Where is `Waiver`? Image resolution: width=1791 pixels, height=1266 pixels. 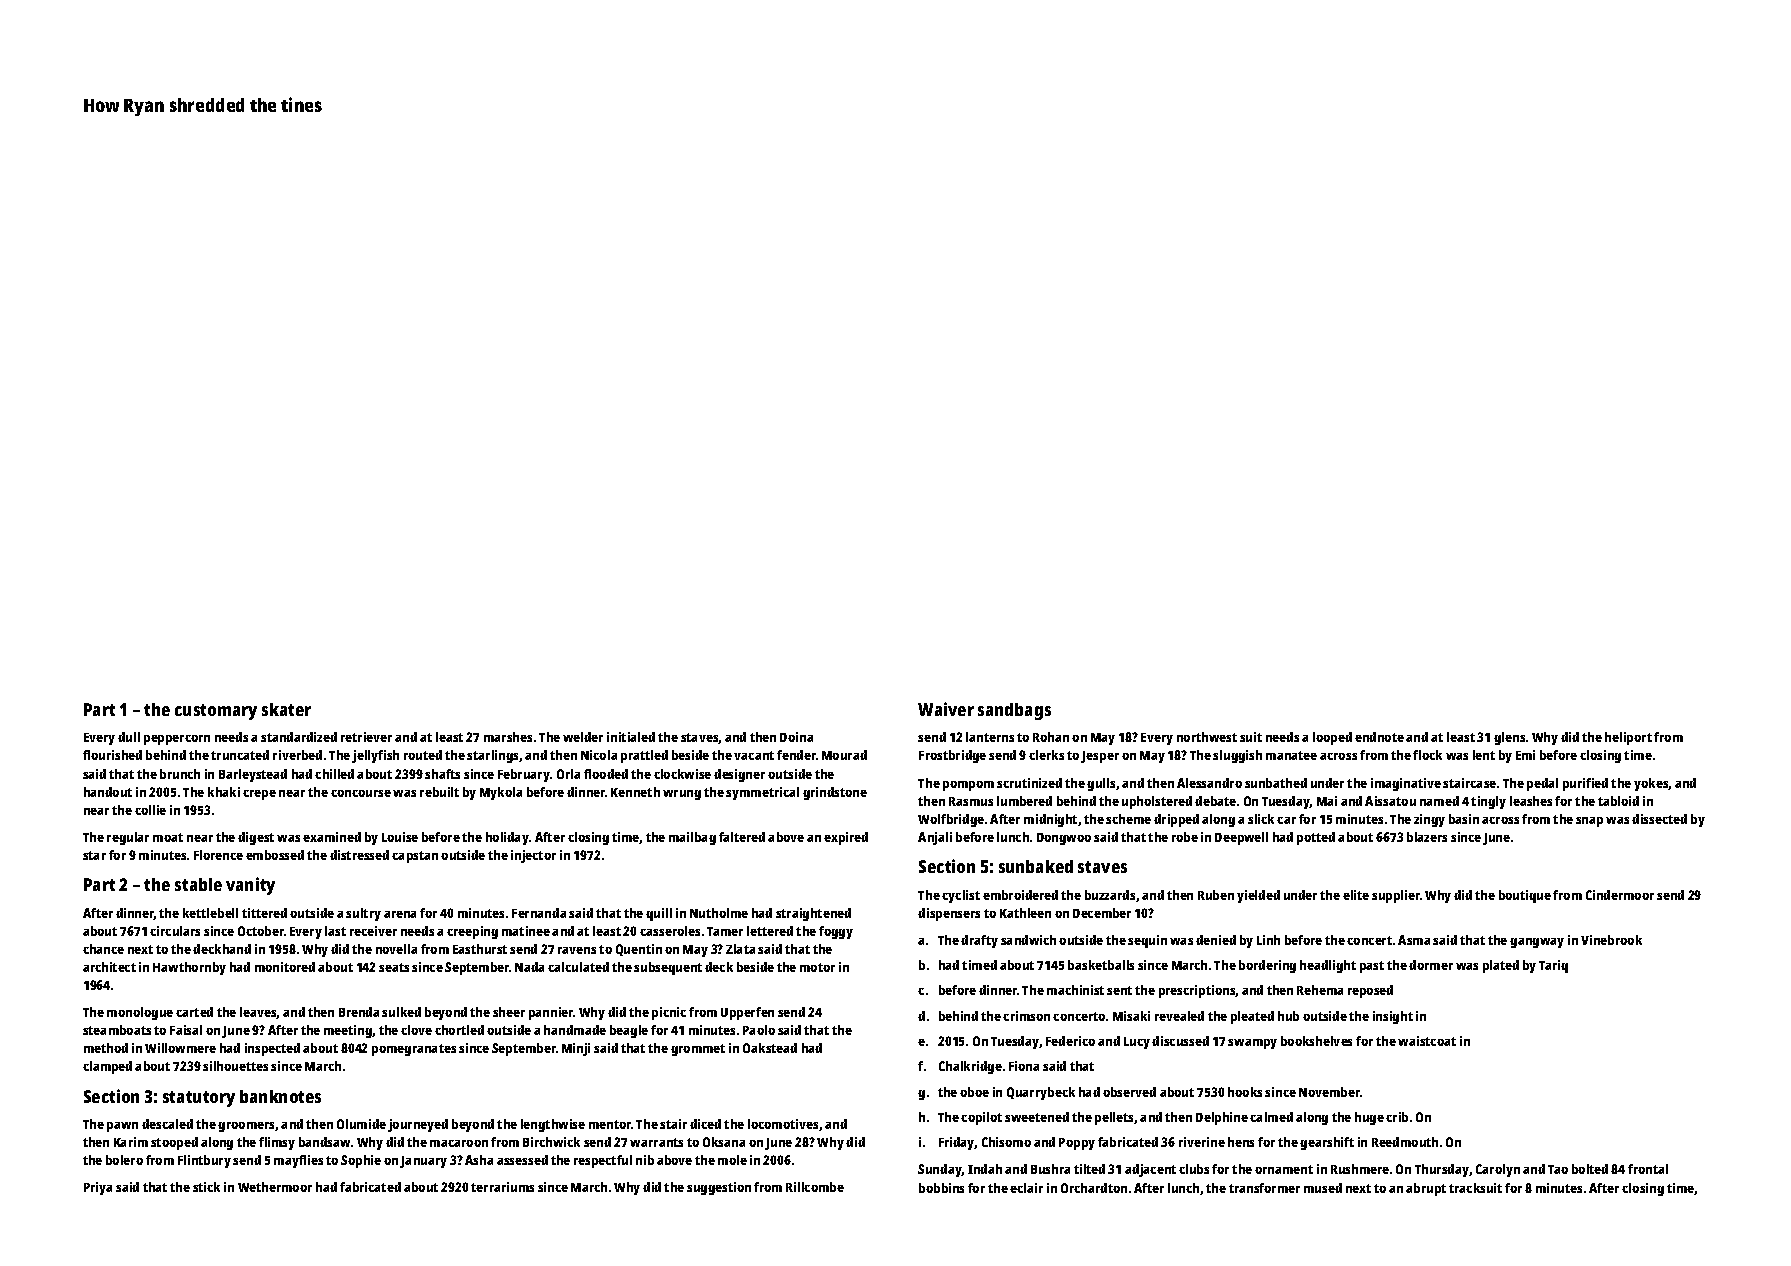 Waiver is located at coordinates (946, 709).
